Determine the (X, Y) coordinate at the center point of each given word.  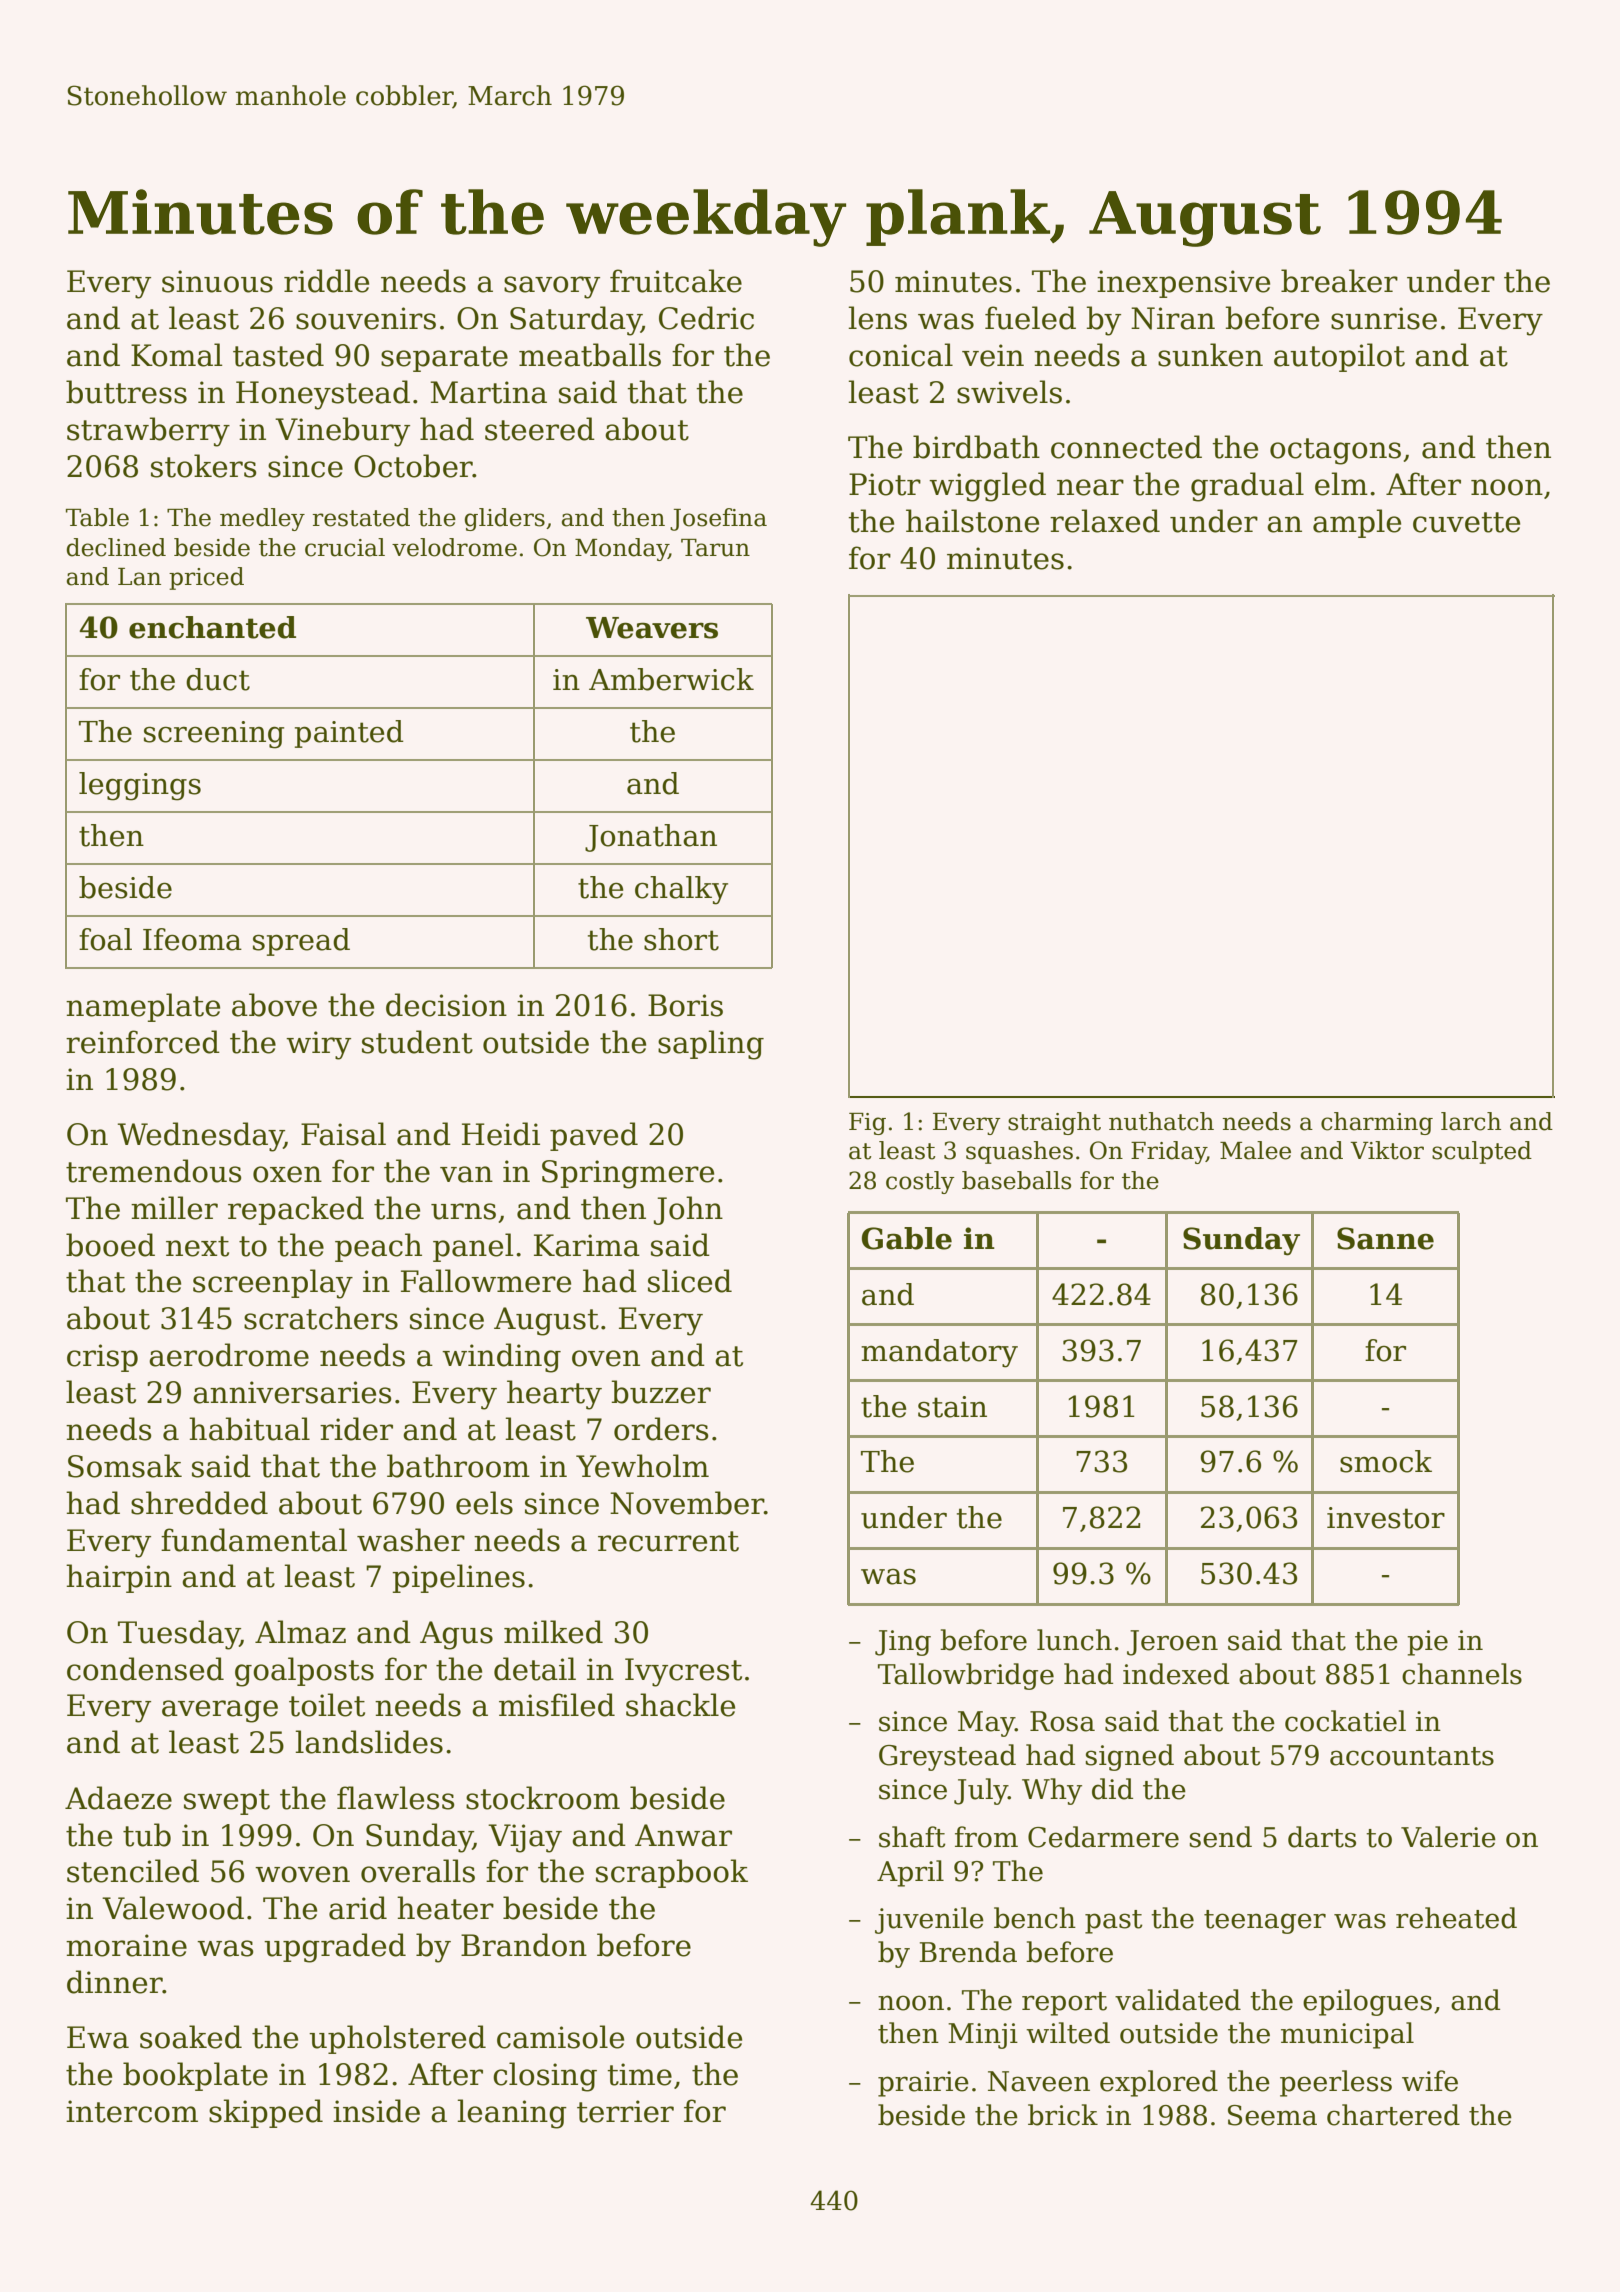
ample (1357, 523)
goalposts (304, 1672)
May (986, 1724)
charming (1377, 1123)
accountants (1412, 1756)
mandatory (939, 1353)
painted (349, 734)
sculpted (1482, 1152)
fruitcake (676, 281)
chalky (681, 890)
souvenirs (366, 318)
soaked (191, 2037)
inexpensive (1183, 284)
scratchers (321, 1318)
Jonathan (651, 838)
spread (301, 942)
